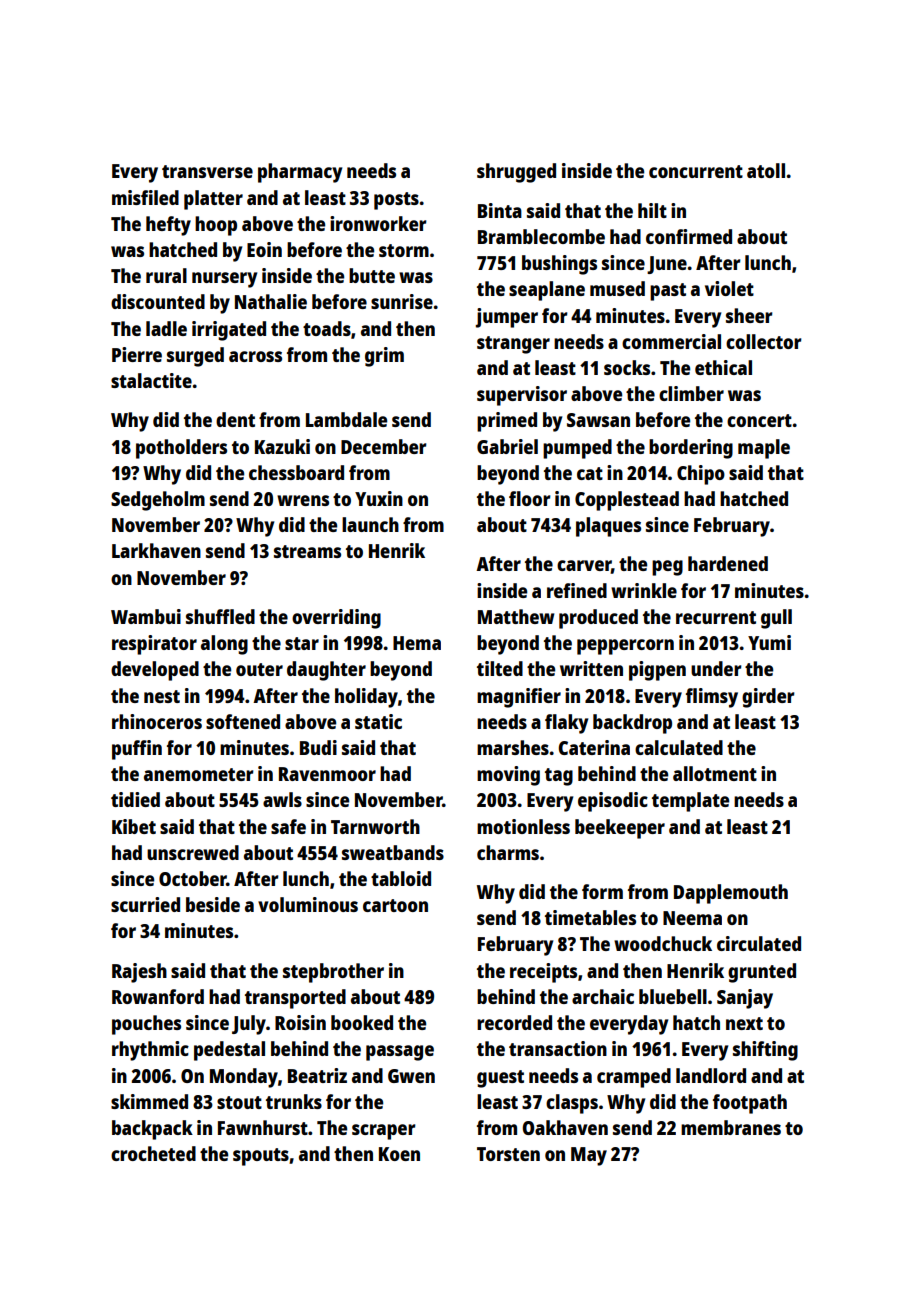 Image resolution: width=924 pixels, height=1311 pixels. I want to click on motionless, so click(523, 826).
